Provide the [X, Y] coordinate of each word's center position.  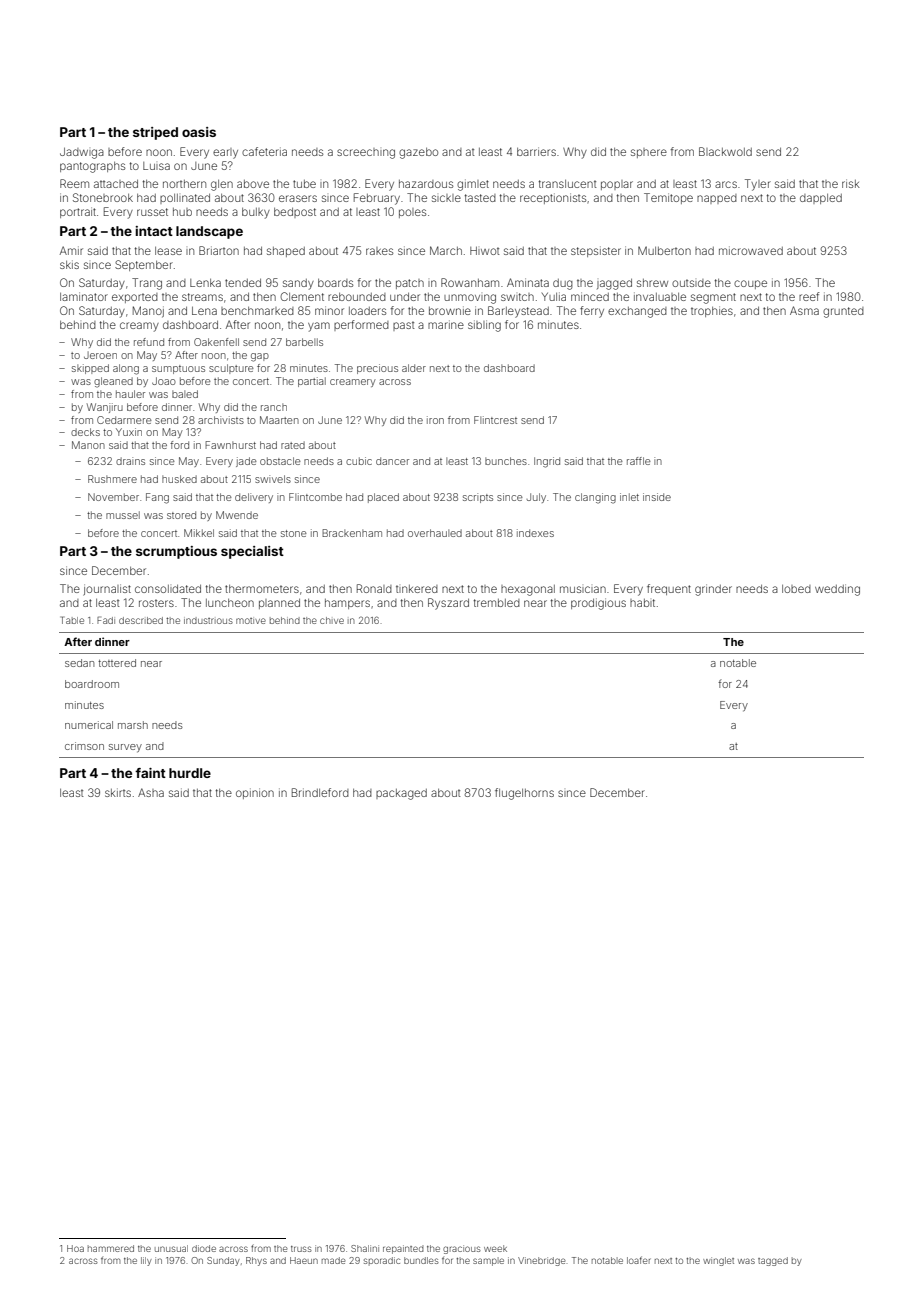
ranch [274, 407]
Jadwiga [82, 153]
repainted [403, 1249]
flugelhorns [524, 794]
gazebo [418, 153]
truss [301, 1249]
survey [125, 748]
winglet [718, 1261]
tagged [773, 1261]
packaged [401, 794]
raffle [639, 461]
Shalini [365, 1248]
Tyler [758, 185]
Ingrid [547, 462]
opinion [255, 793]
